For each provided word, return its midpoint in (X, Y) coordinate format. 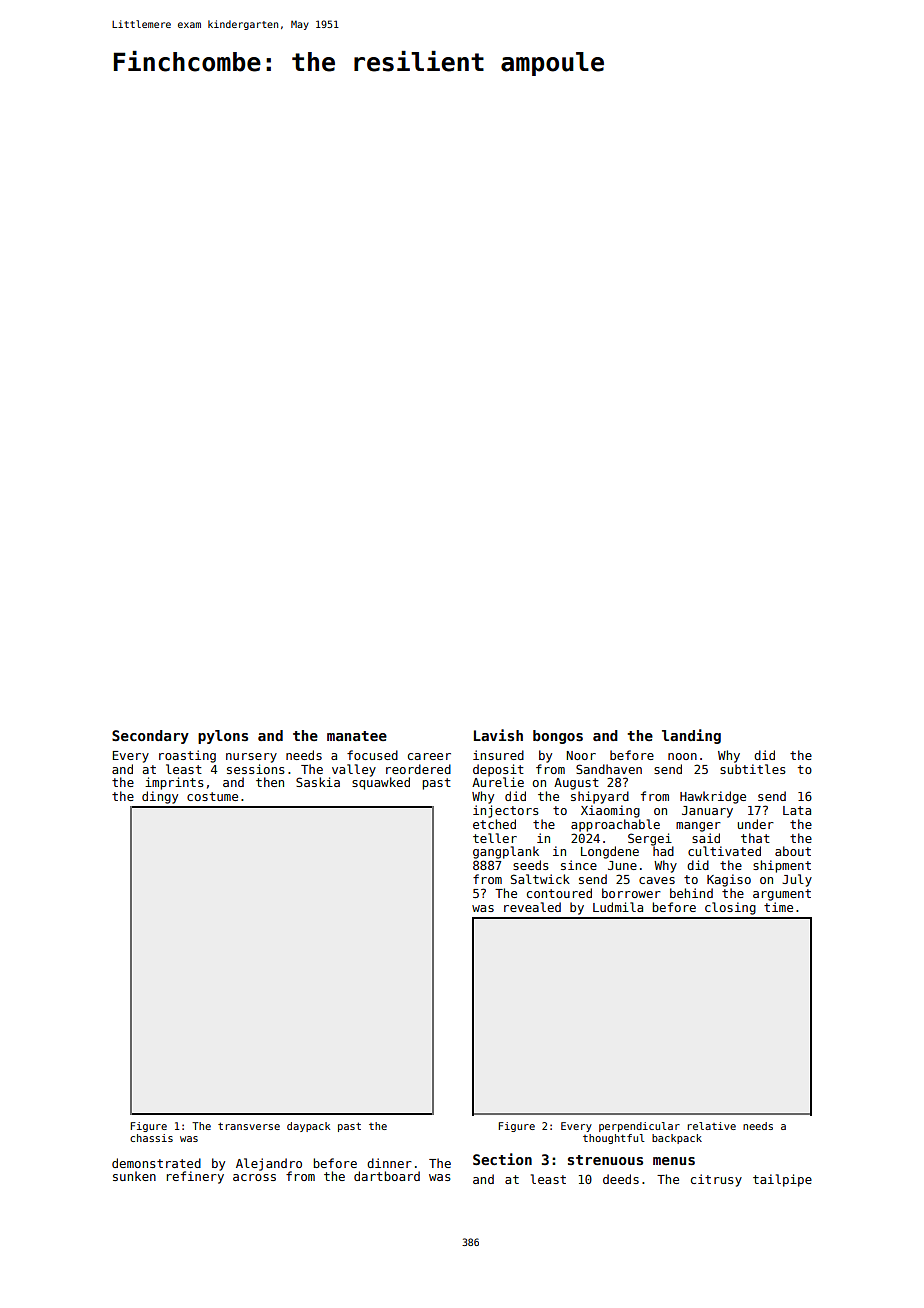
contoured (559, 893)
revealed (532, 907)
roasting (187, 756)
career (429, 756)
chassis (151, 1138)
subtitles (753, 769)
